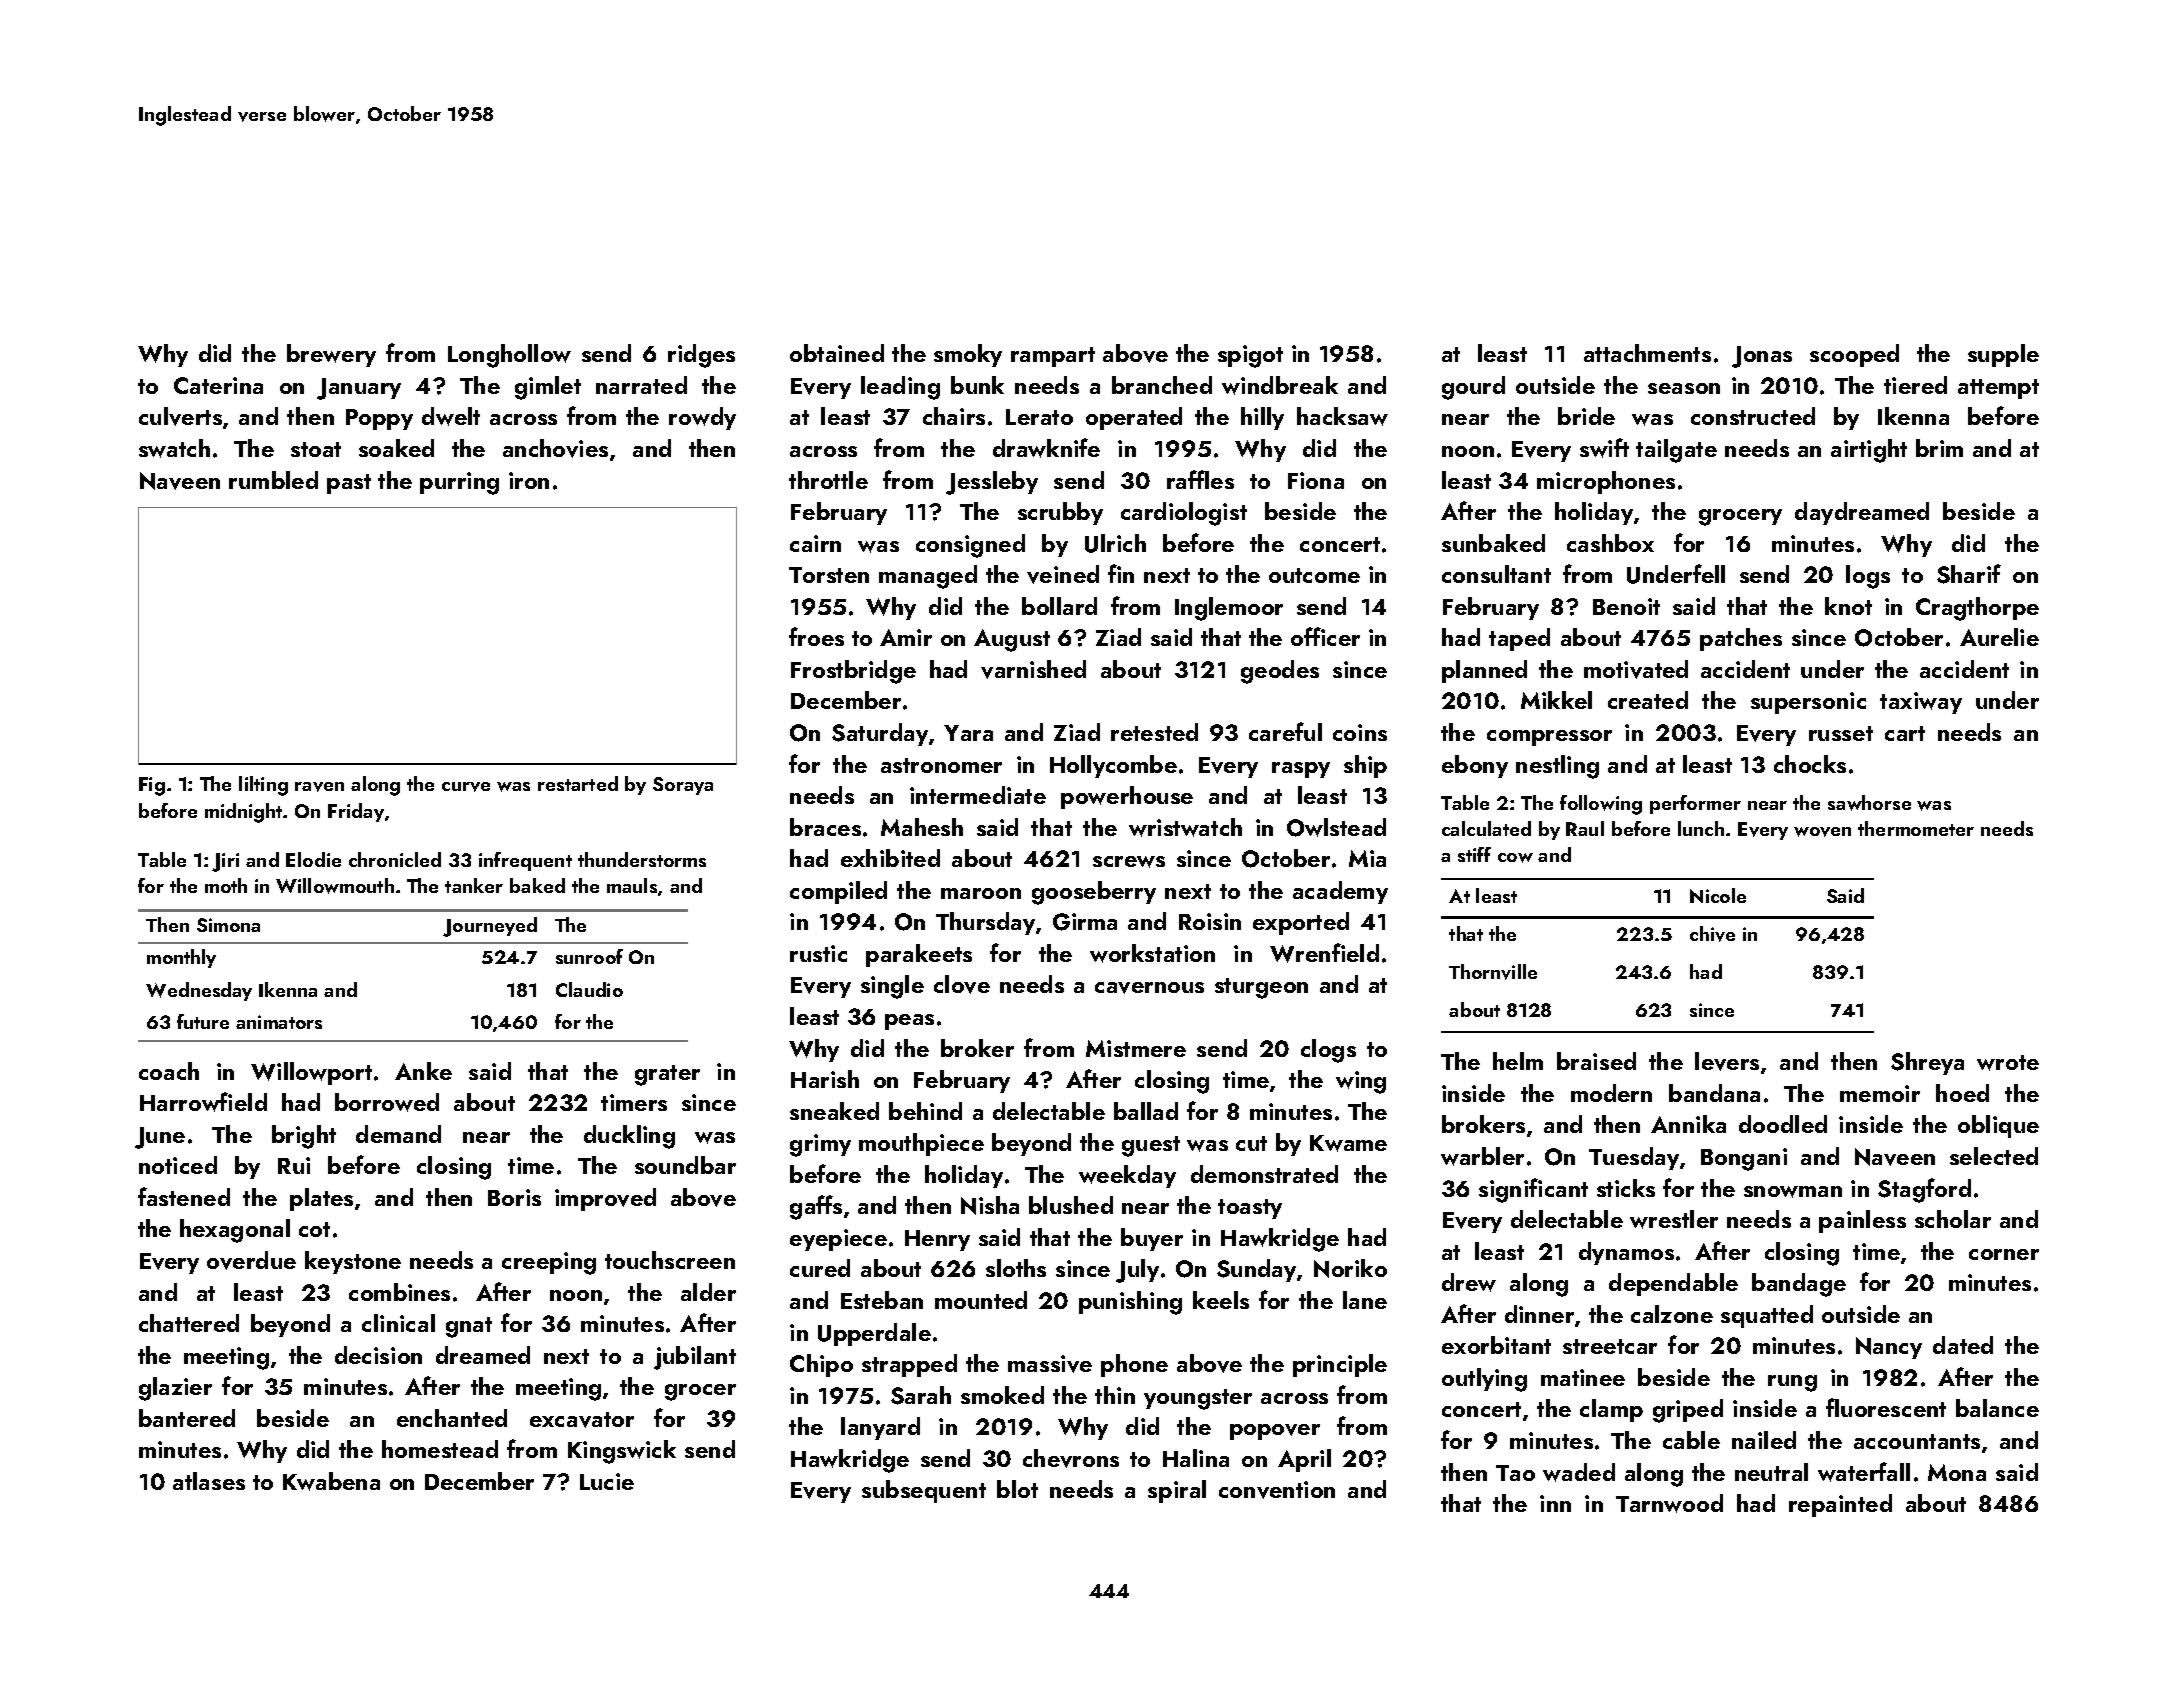  Describe the element at coordinates (1684, 388) in the screenshot. I see `season` at that location.
